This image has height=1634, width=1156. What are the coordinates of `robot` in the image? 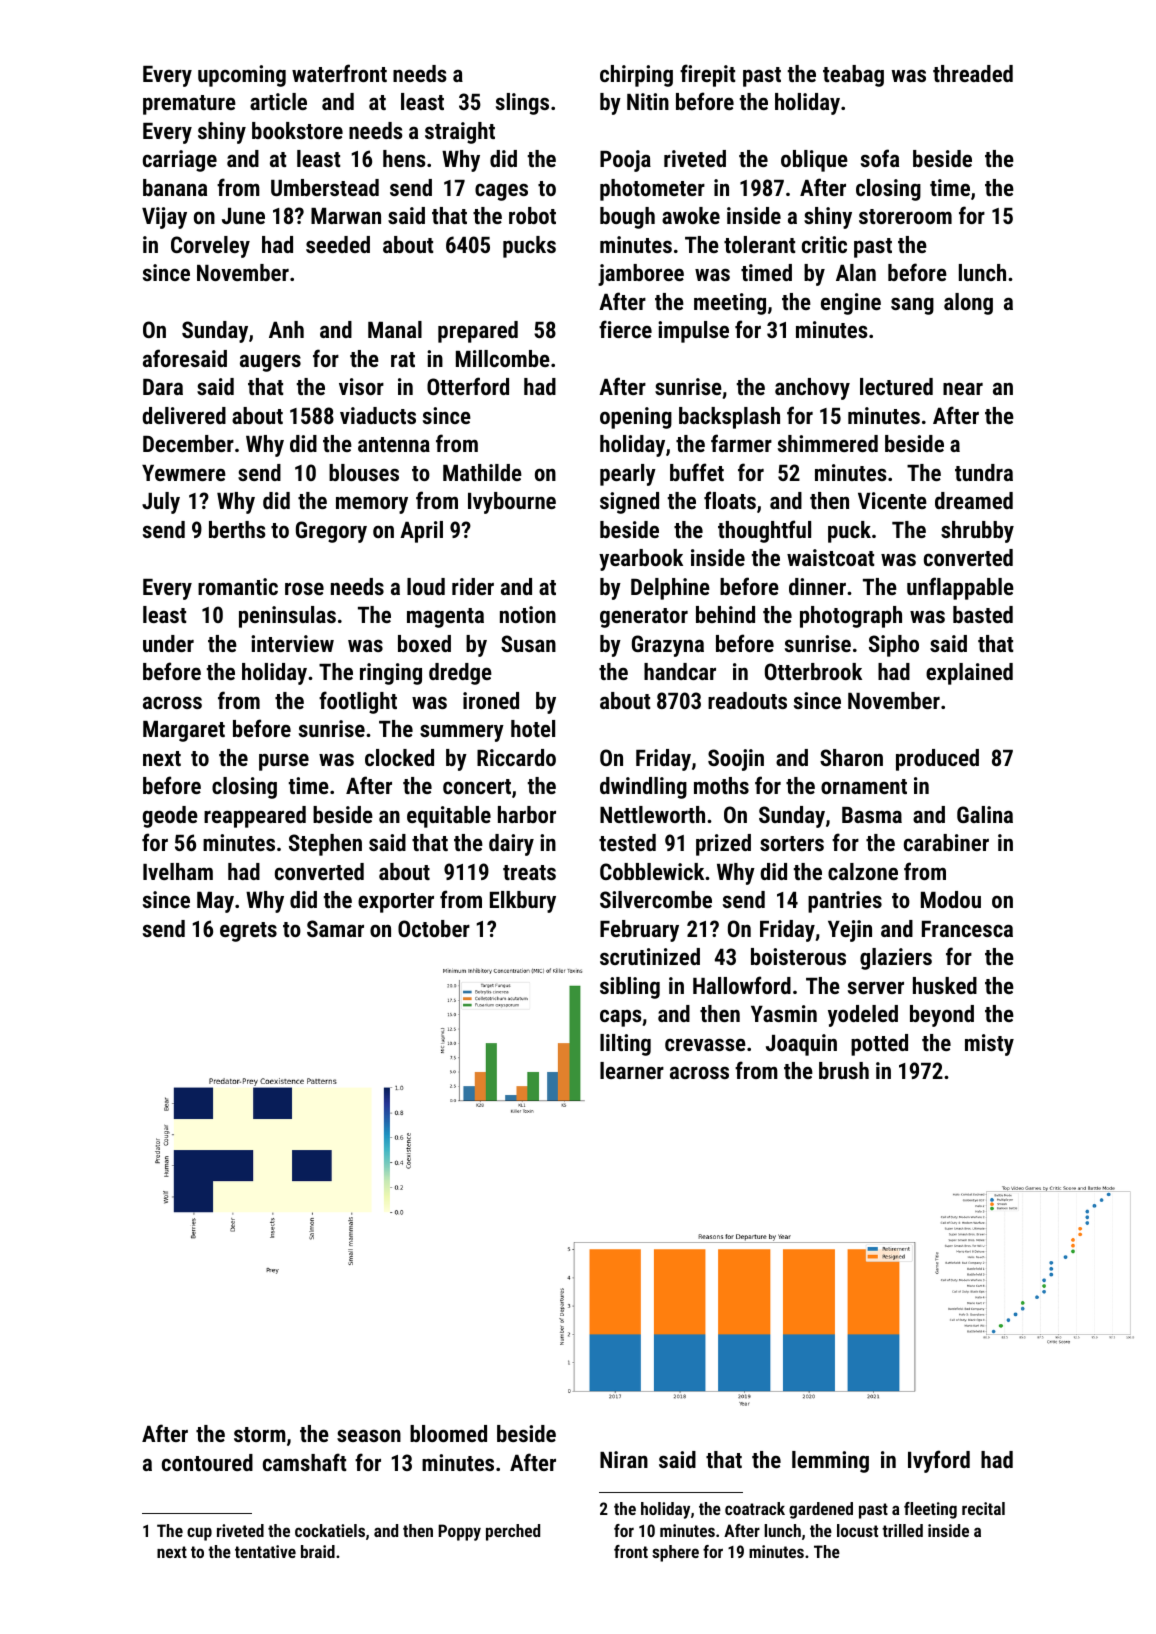 It's located at (532, 215).
